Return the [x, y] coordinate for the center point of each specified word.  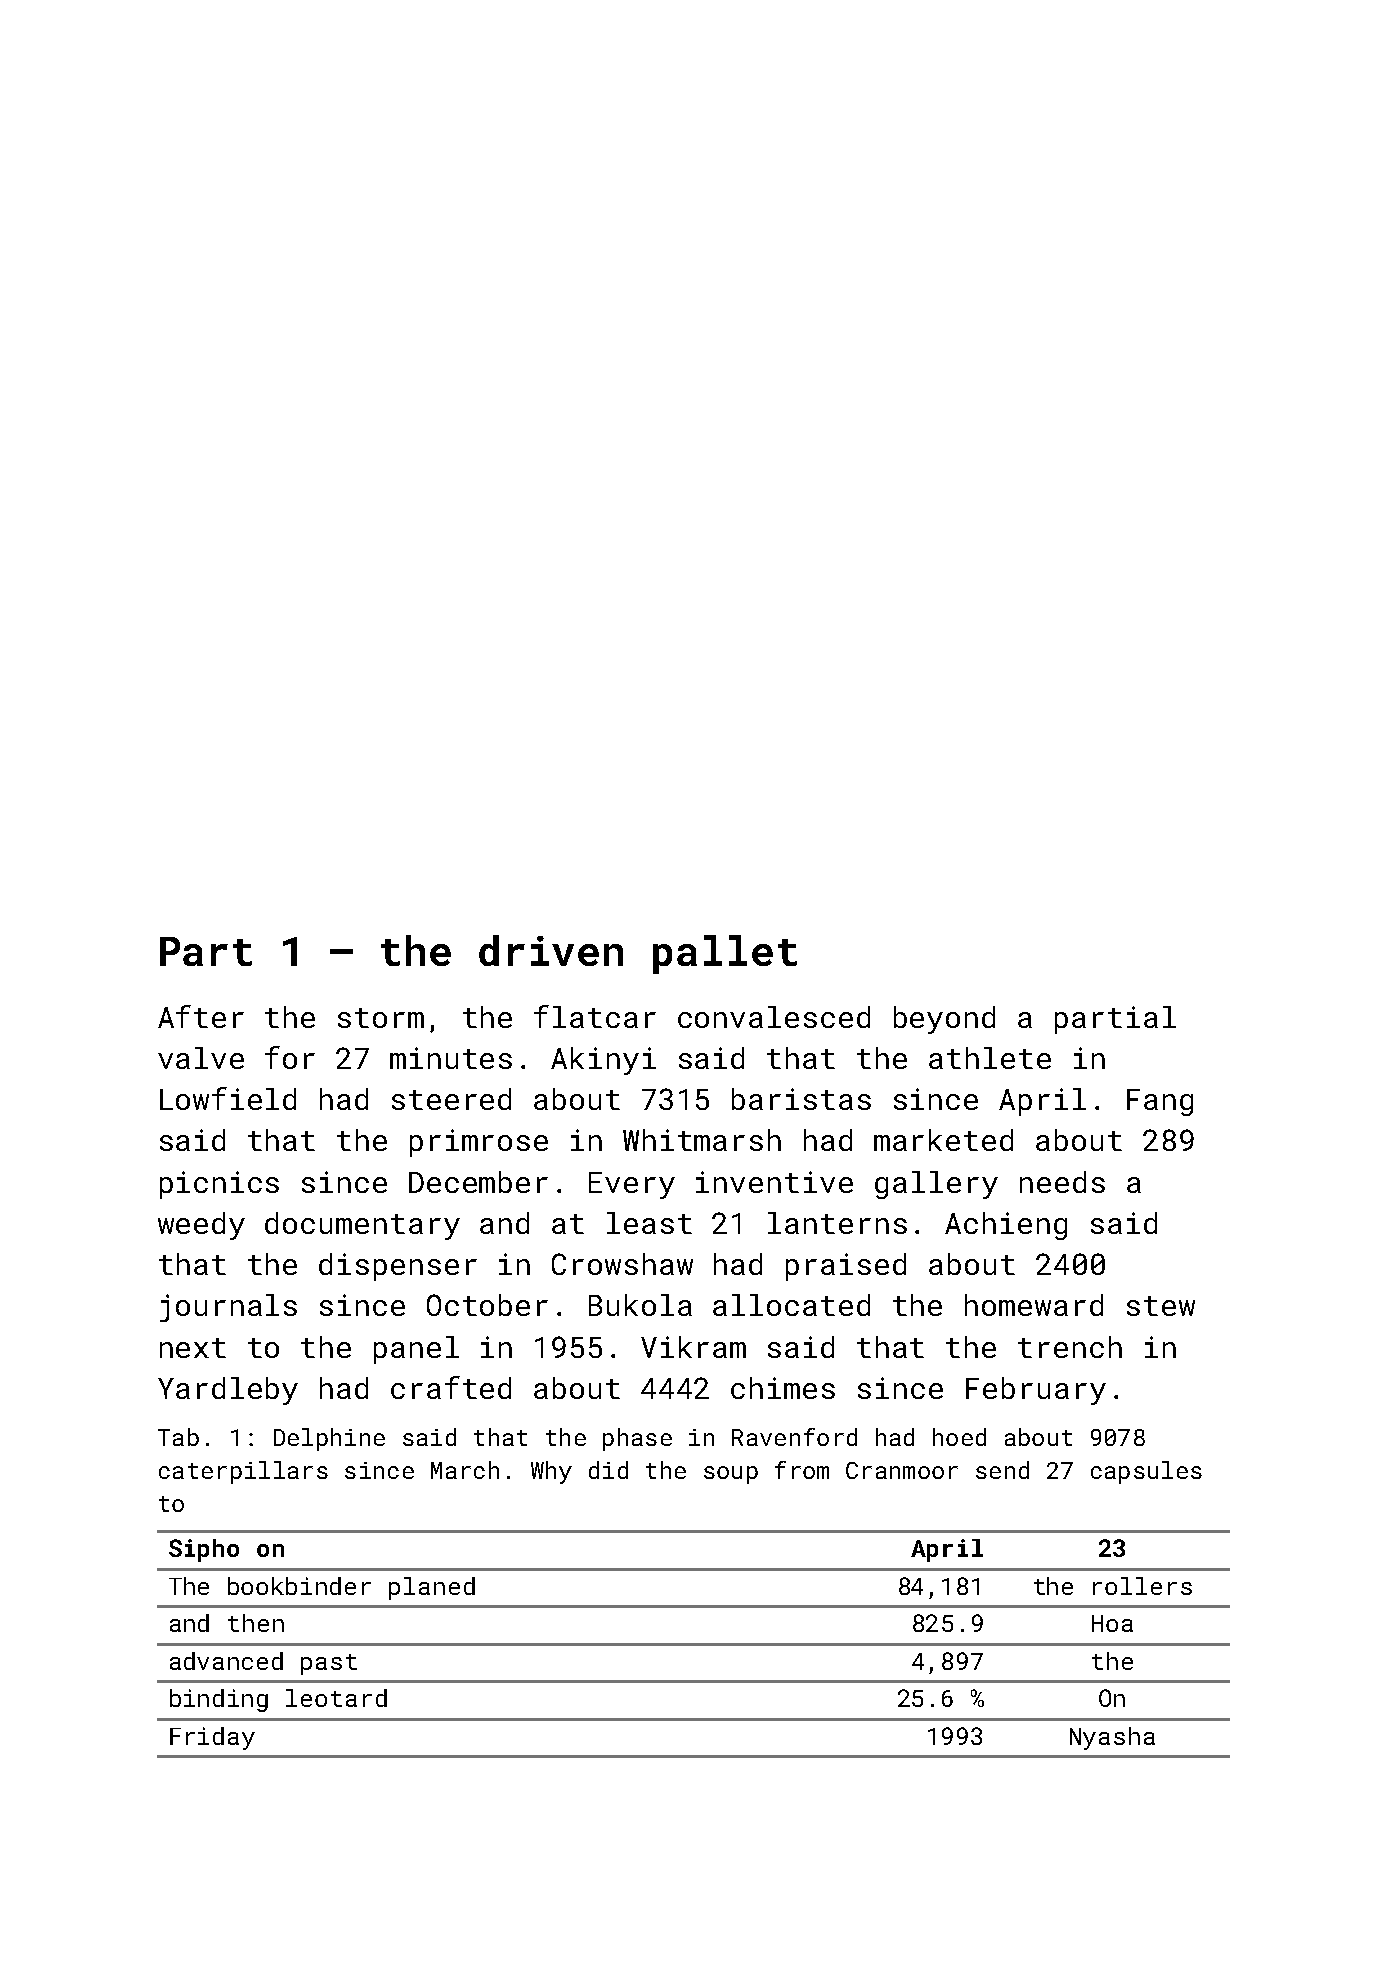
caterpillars [243, 1472]
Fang [1160, 1102]
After [201, 1016]
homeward [1034, 1305]
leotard [336, 1698]
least [649, 1223]
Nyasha [1112, 1738]
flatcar [595, 1016]
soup [731, 1475]
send [1002, 1470]
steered [451, 1099]
